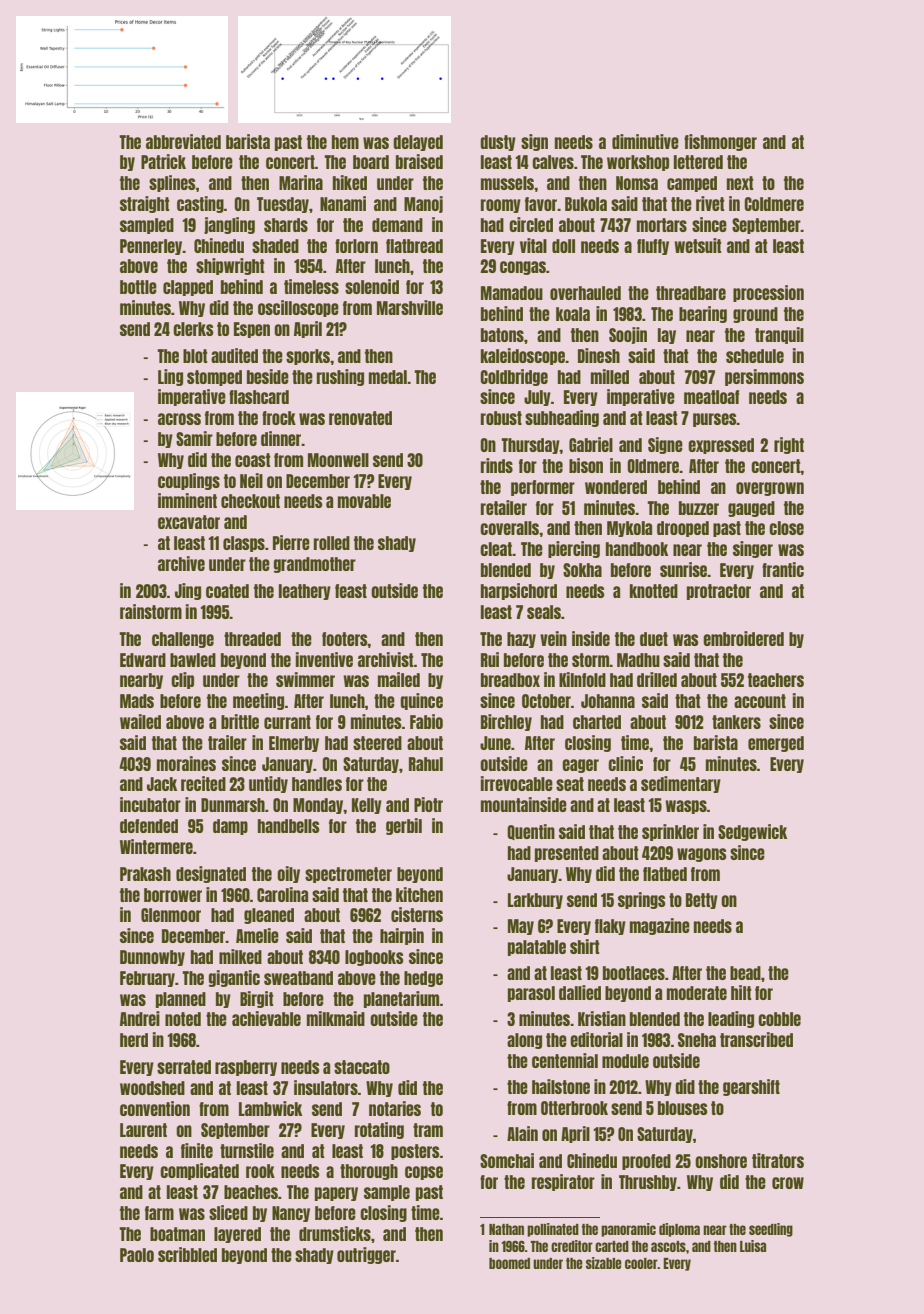 This document has width=924, height=1314. What do you see at coordinates (159, 1213) in the document?
I see `farm` at bounding box center [159, 1213].
